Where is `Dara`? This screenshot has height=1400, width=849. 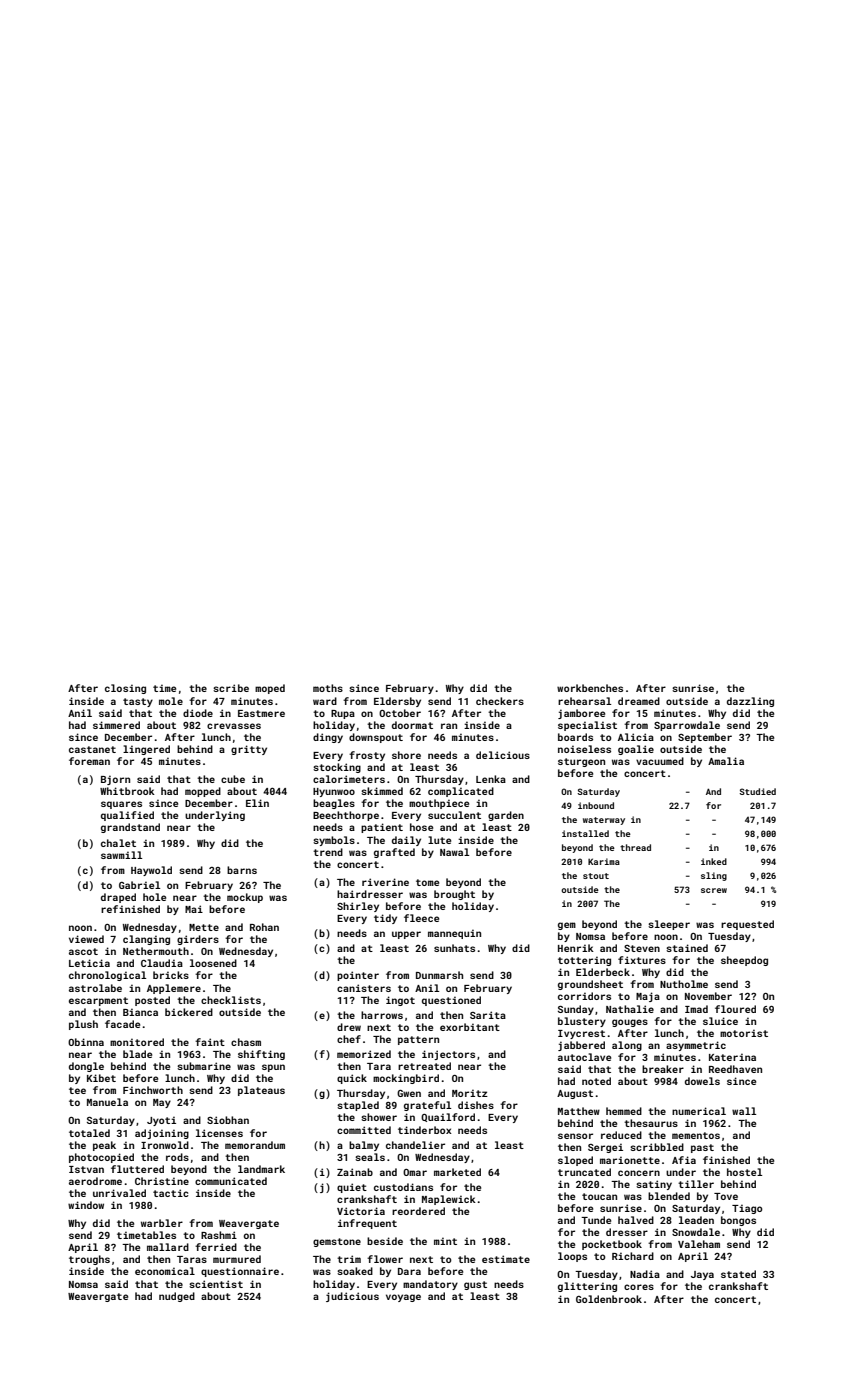 Dara is located at coordinates (409, 1271).
